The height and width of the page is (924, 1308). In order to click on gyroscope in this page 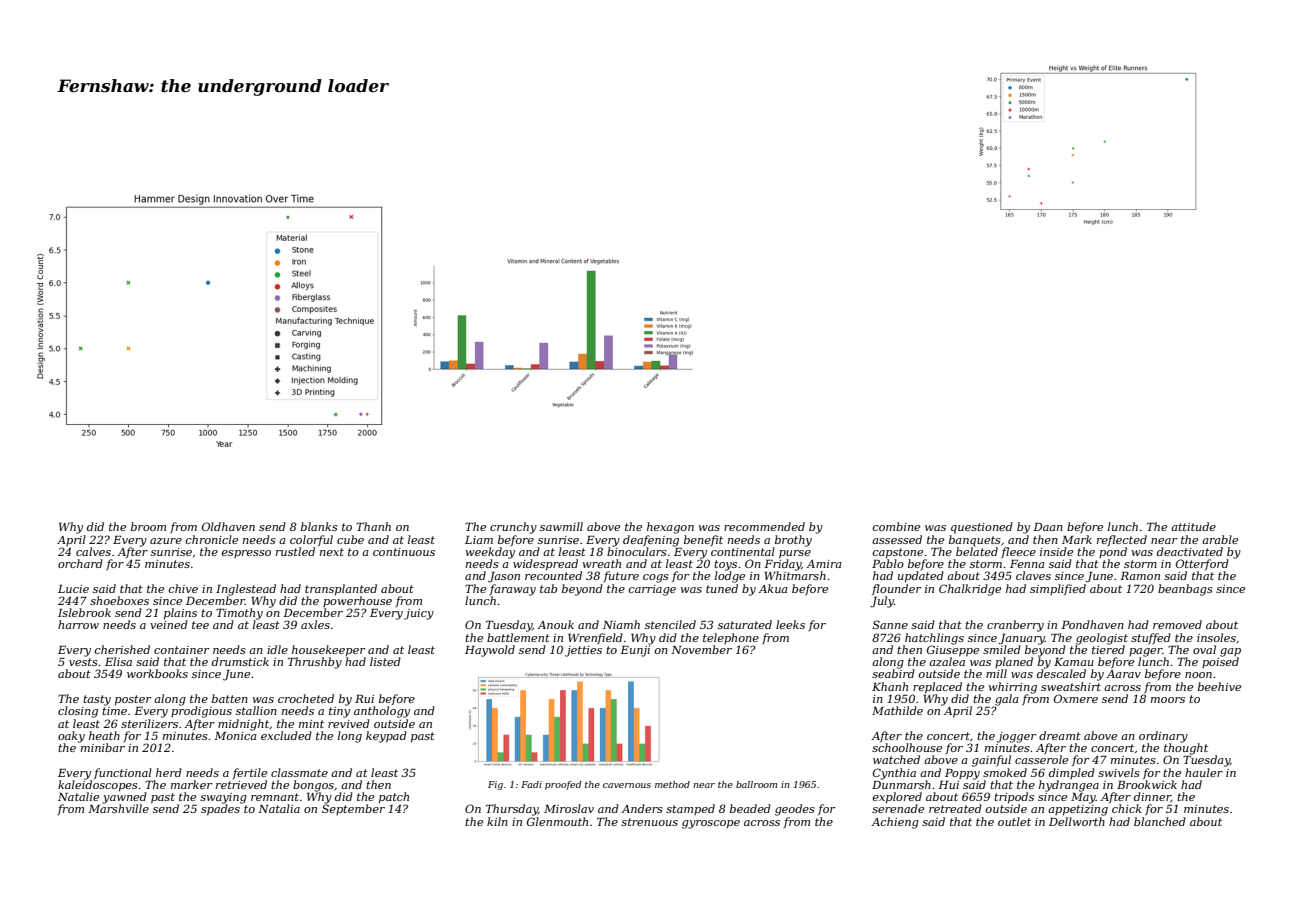, I will do `click(711, 824)`.
